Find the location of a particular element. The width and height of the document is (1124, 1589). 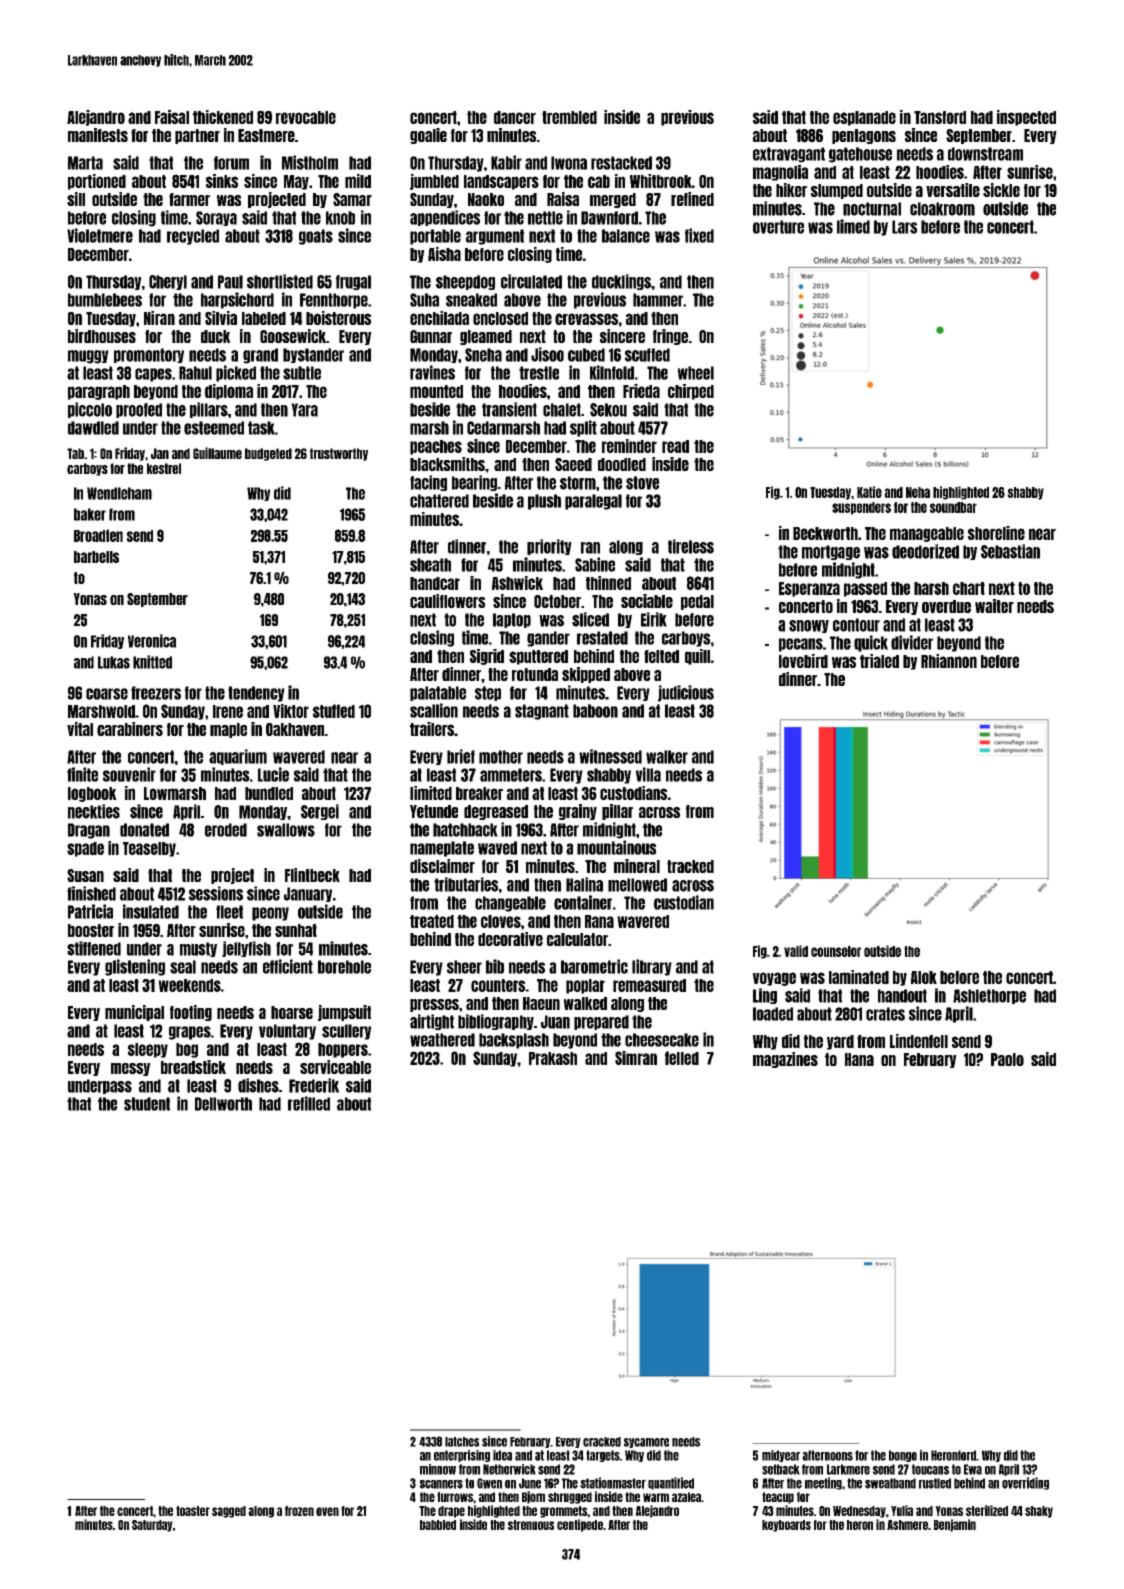

jumbled is located at coordinates (434, 182).
